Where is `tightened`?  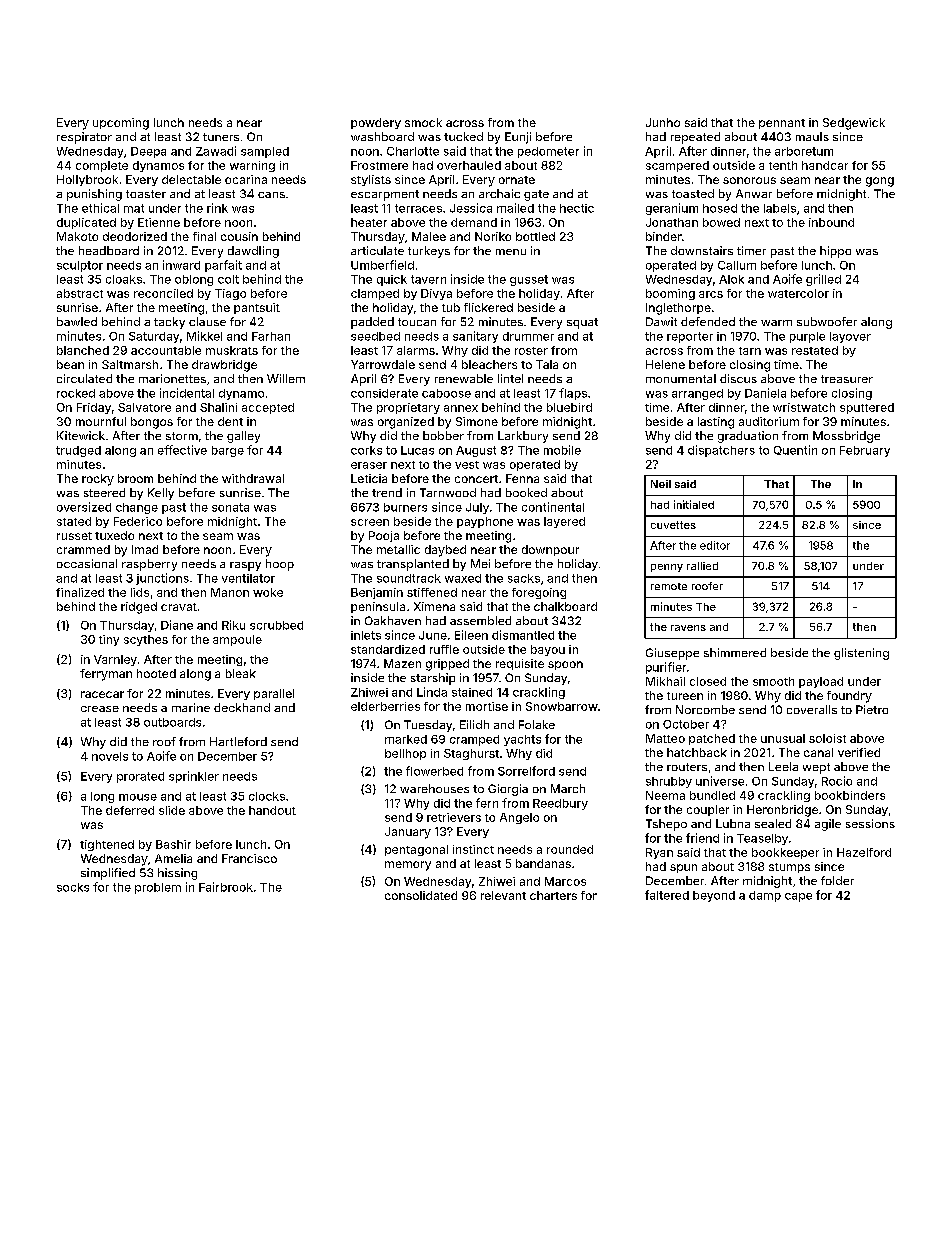
tightened is located at coordinates (107, 845).
